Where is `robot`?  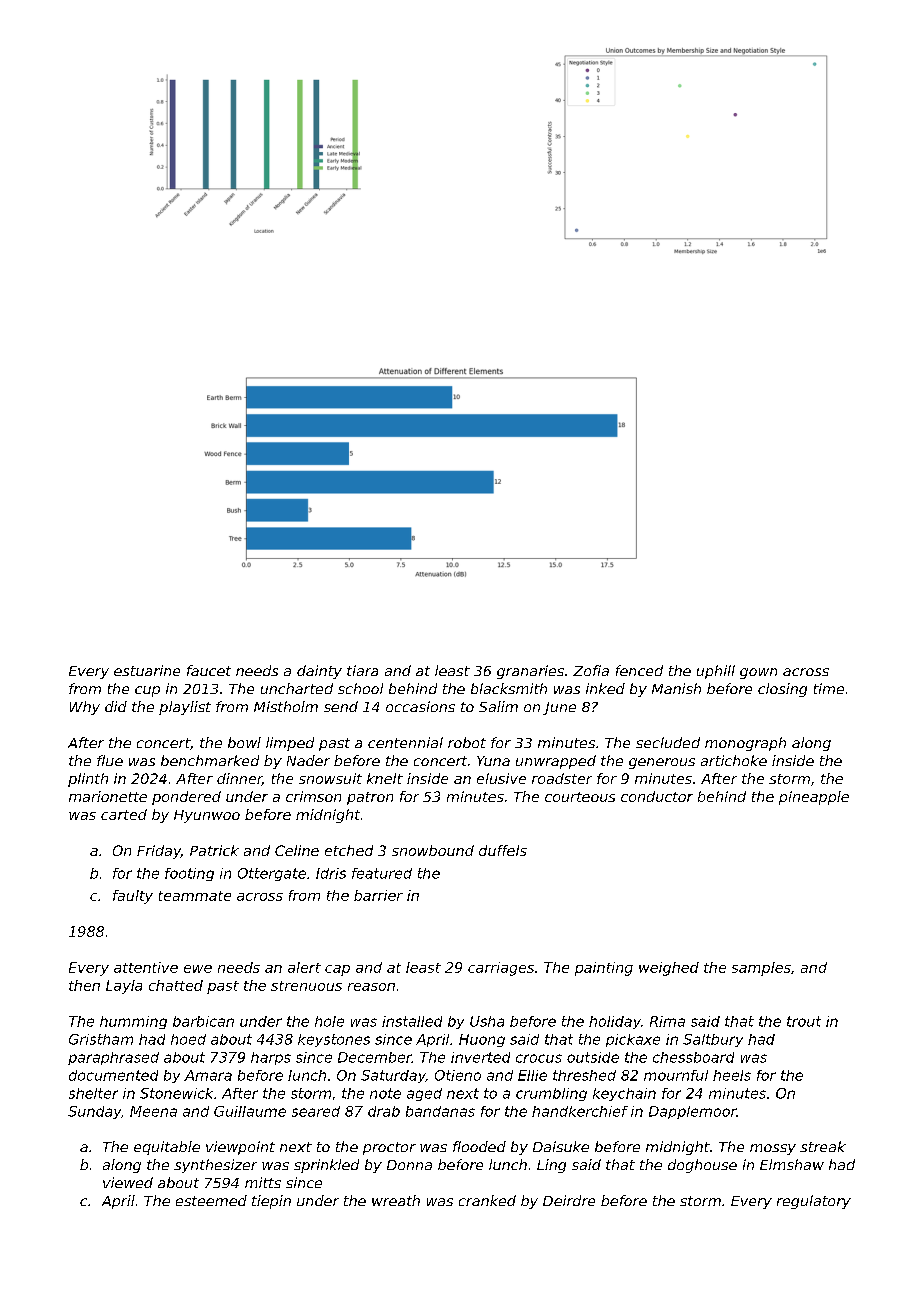 robot is located at coordinates (467, 742).
